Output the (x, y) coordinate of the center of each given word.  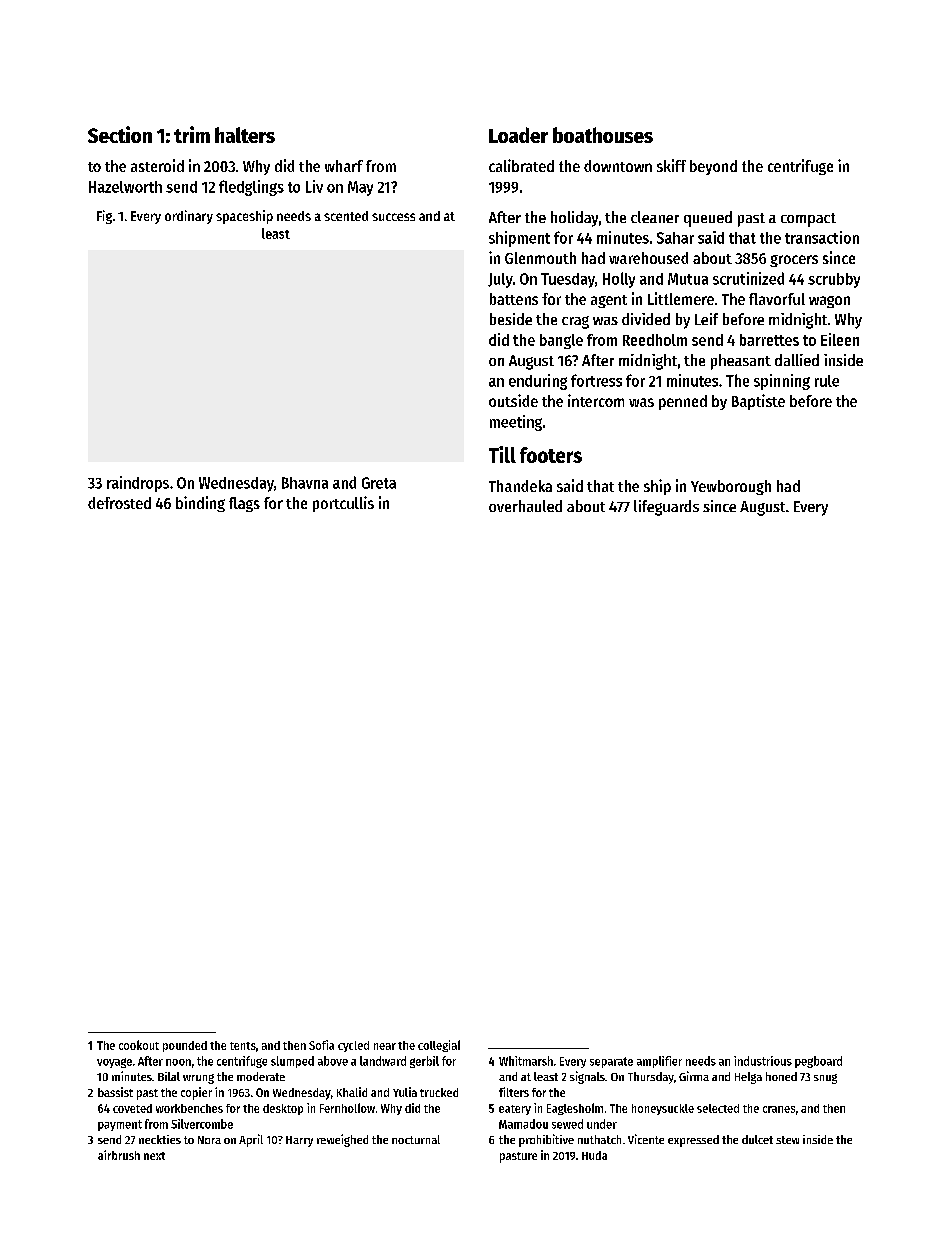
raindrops (138, 484)
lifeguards (666, 508)
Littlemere (681, 298)
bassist (115, 1092)
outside (513, 400)
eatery (515, 1110)
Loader (518, 135)
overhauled (525, 506)
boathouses (603, 135)
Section (120, 134)
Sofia (321, 1045)
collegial (439, 1046)
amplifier (659, 1062)
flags (244, 504)
